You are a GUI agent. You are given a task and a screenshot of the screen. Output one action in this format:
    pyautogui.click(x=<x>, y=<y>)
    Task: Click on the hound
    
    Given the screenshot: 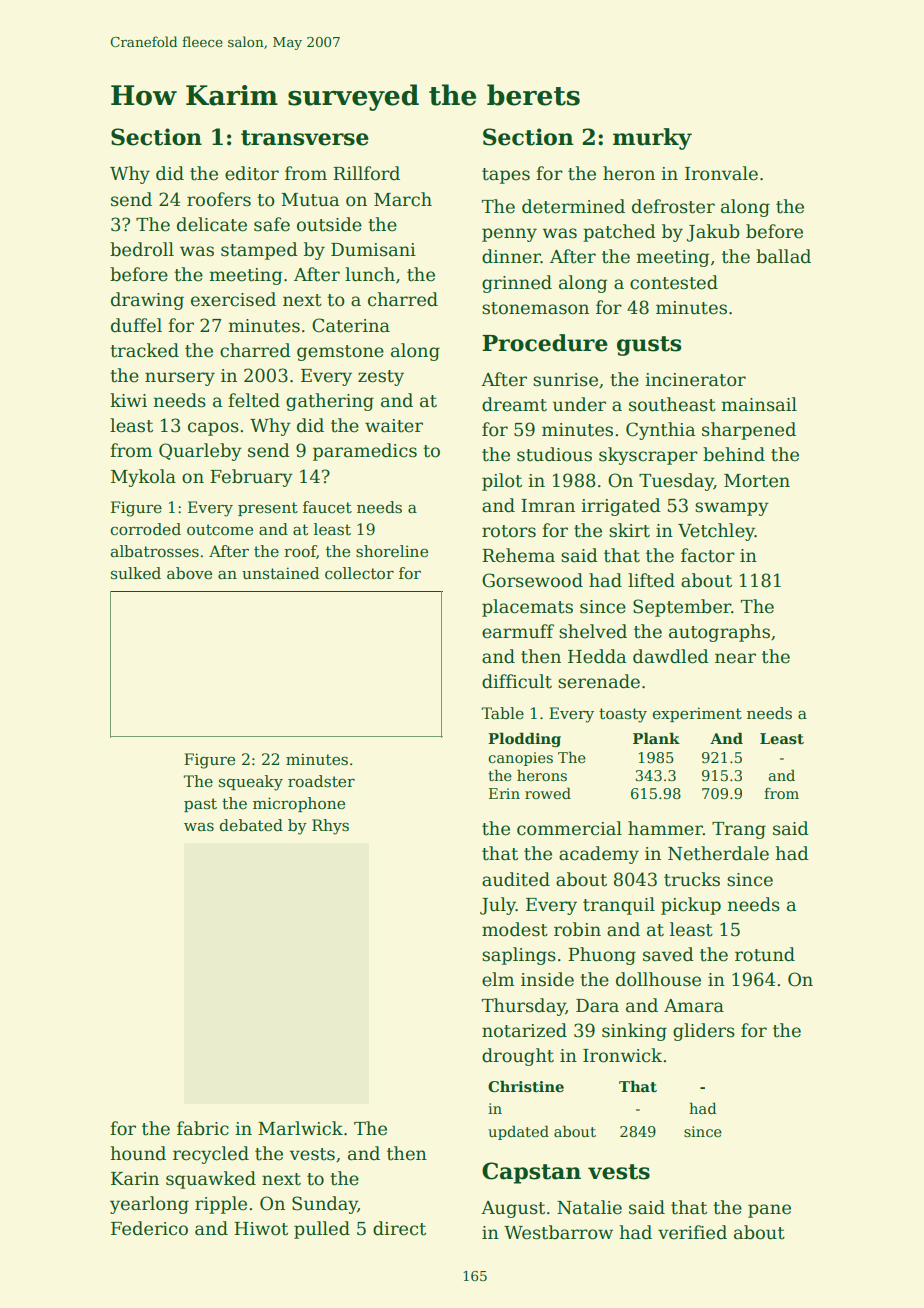 What is the action you would take?
    pyautogui.click(x=138, y=1153)
